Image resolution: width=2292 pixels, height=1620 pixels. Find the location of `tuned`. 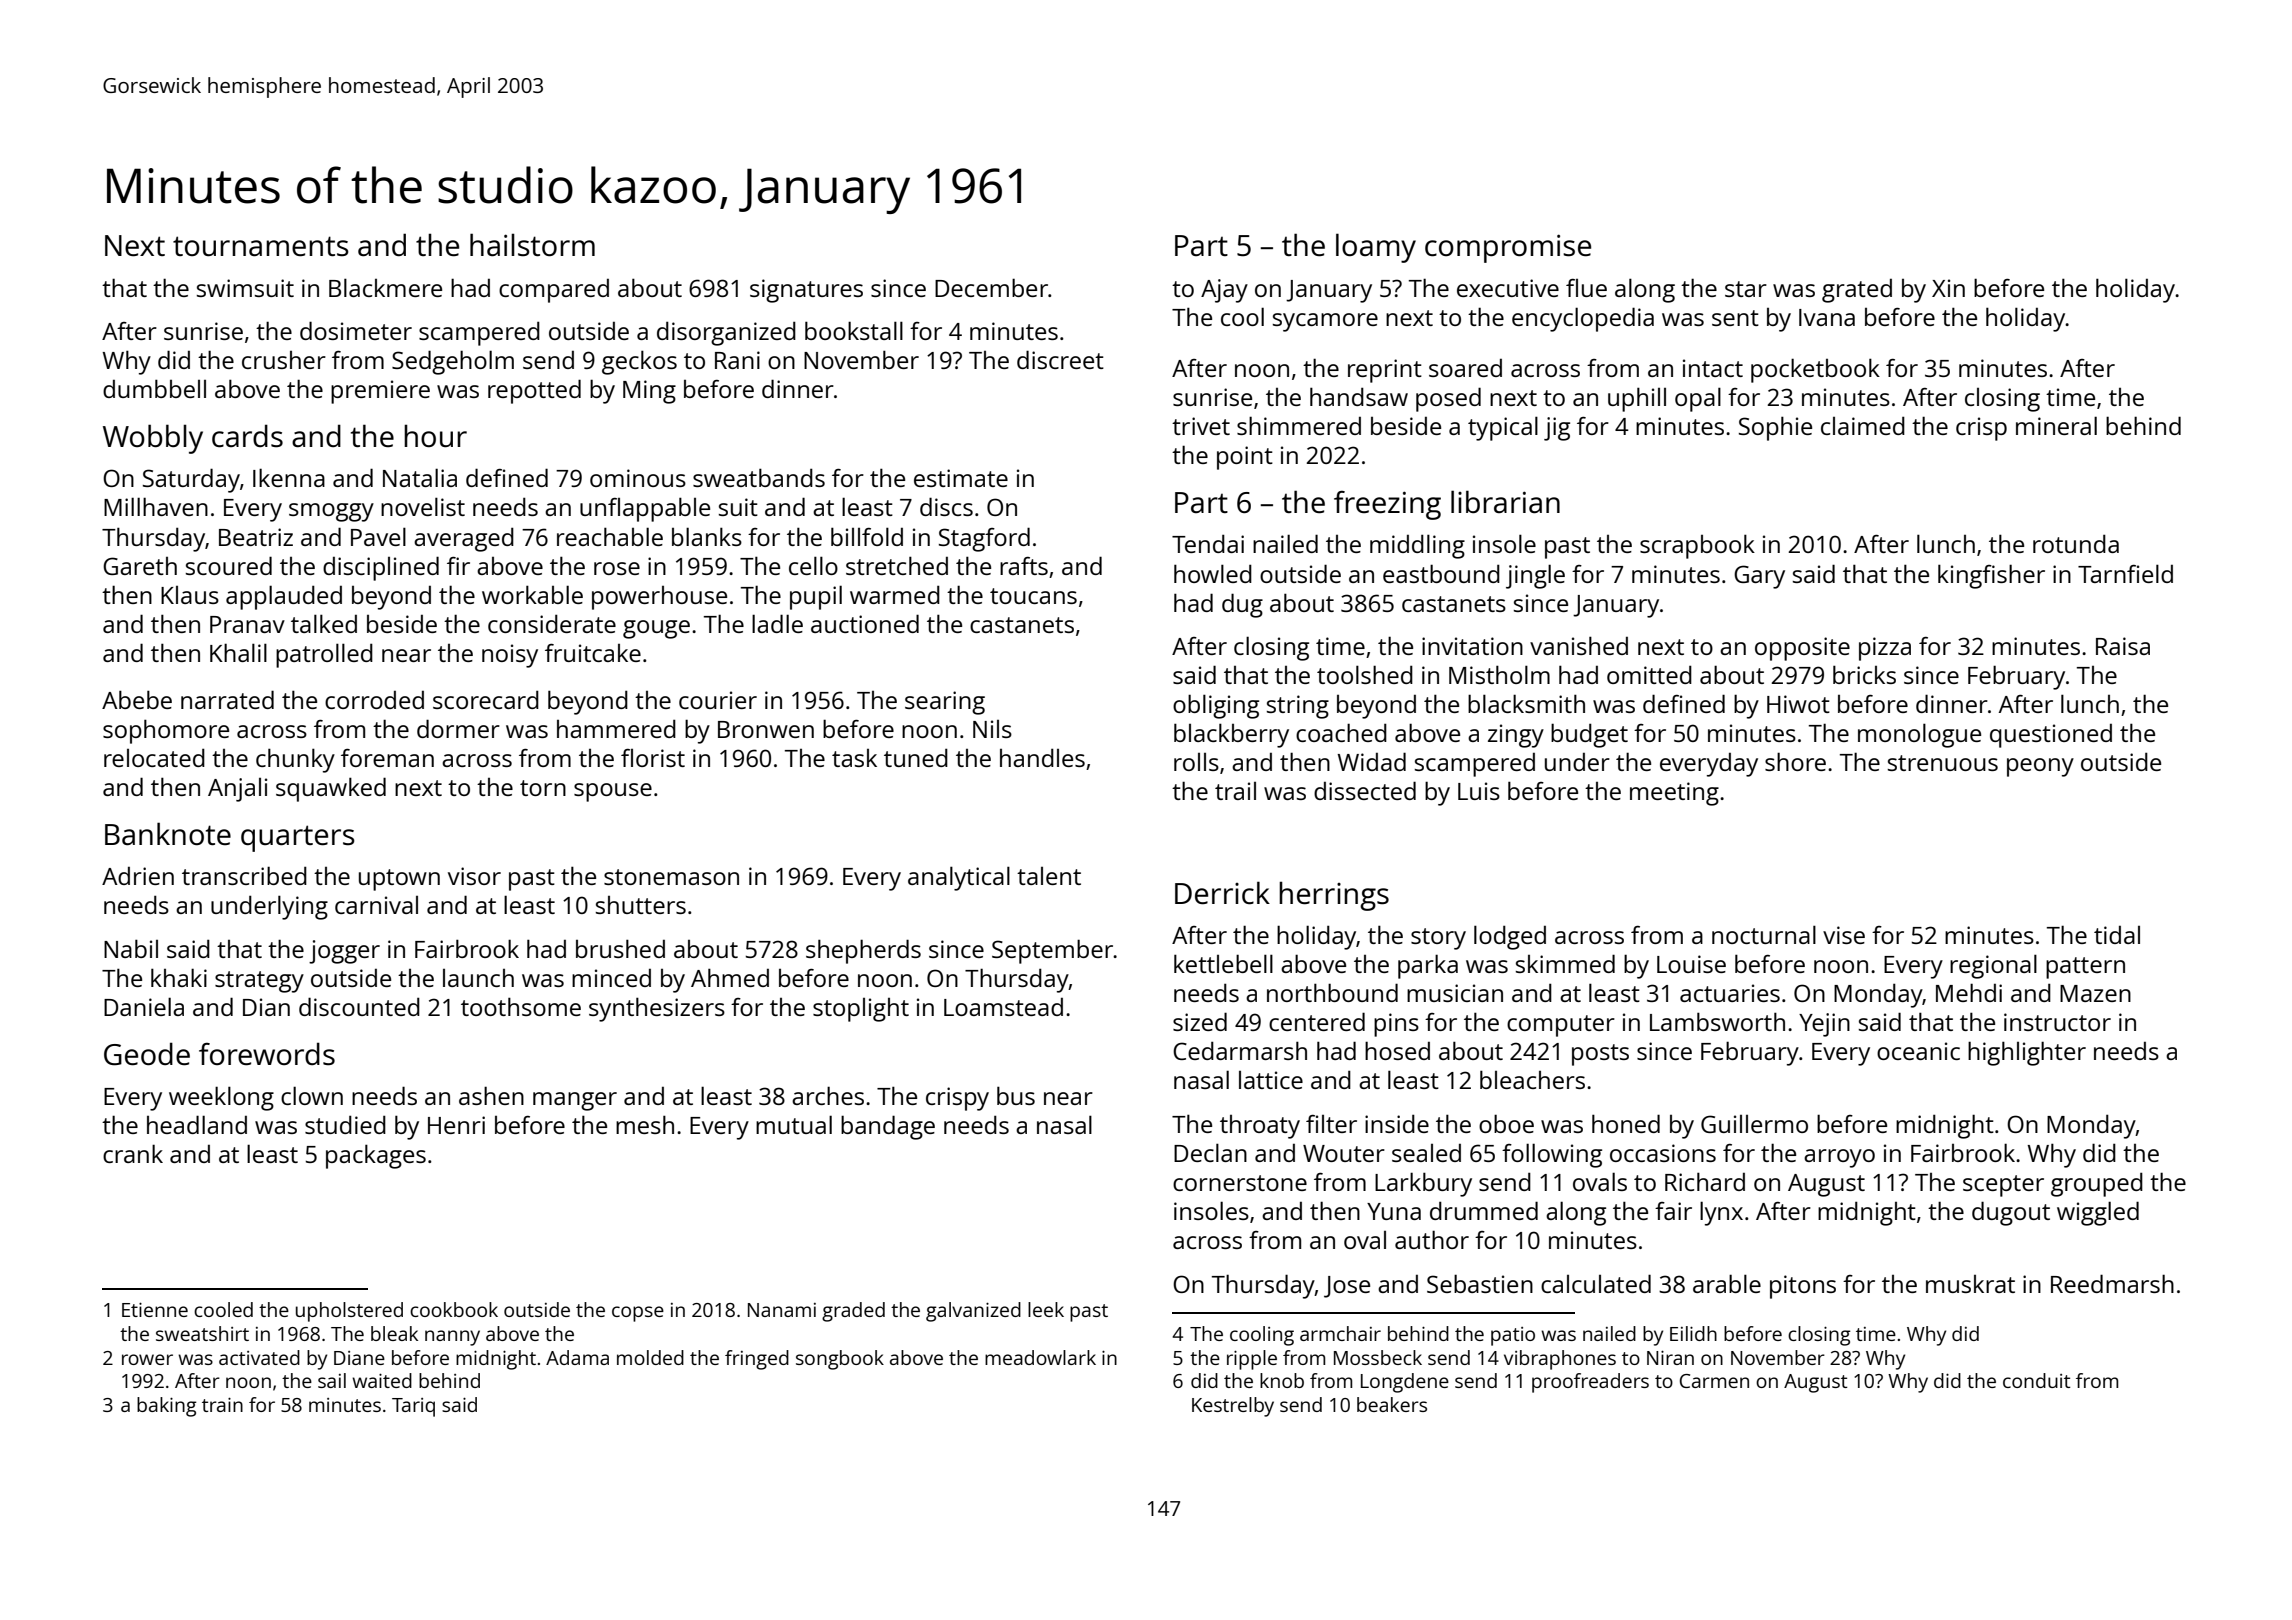

tuned is located at coordinates (916, 757).
